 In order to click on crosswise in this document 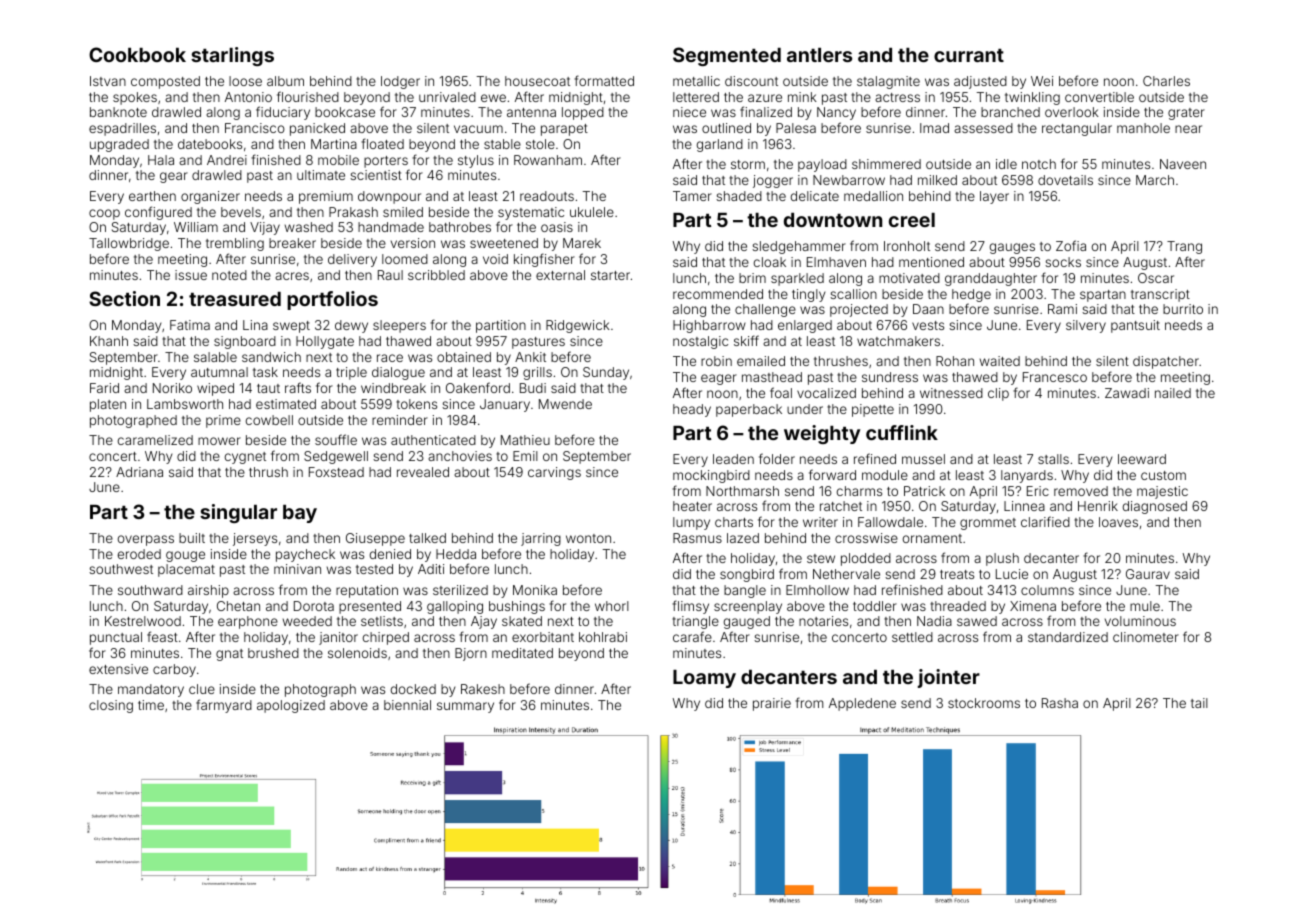, I will do `click(866, 538)`.
